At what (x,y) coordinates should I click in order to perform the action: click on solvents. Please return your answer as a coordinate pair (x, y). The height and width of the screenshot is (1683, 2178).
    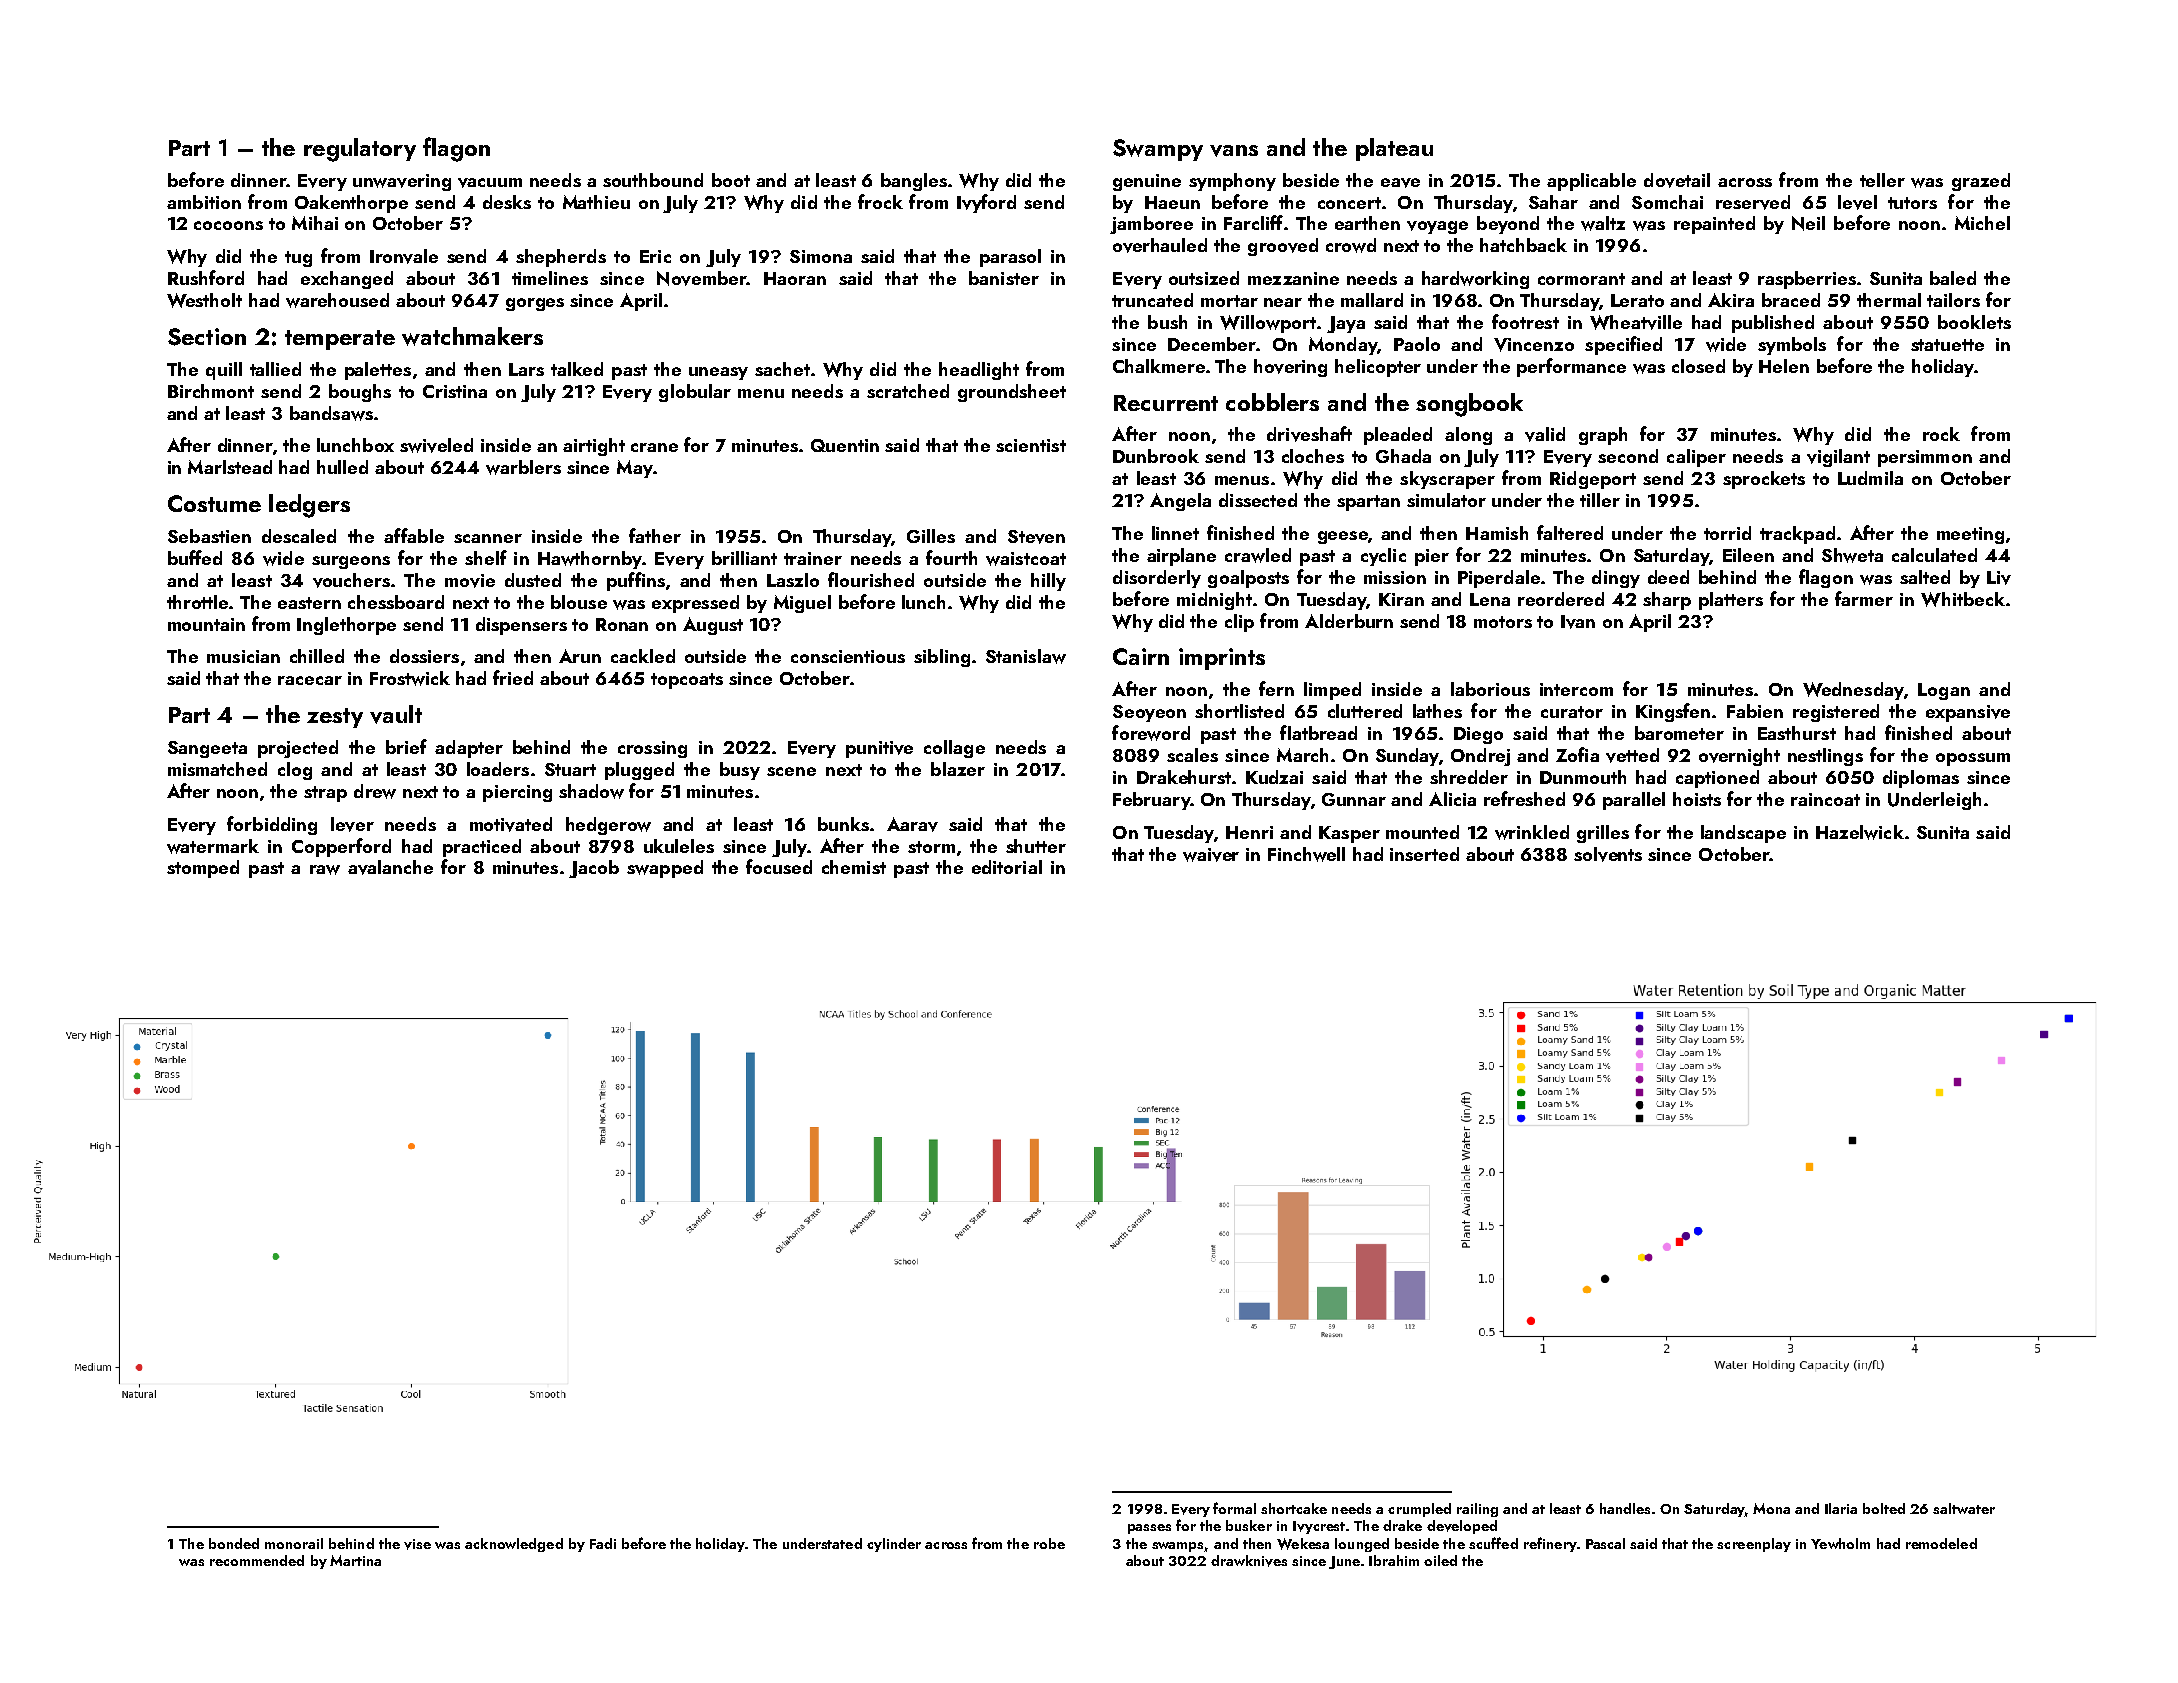
    Looking at the image, I should click on (1608, 854).
